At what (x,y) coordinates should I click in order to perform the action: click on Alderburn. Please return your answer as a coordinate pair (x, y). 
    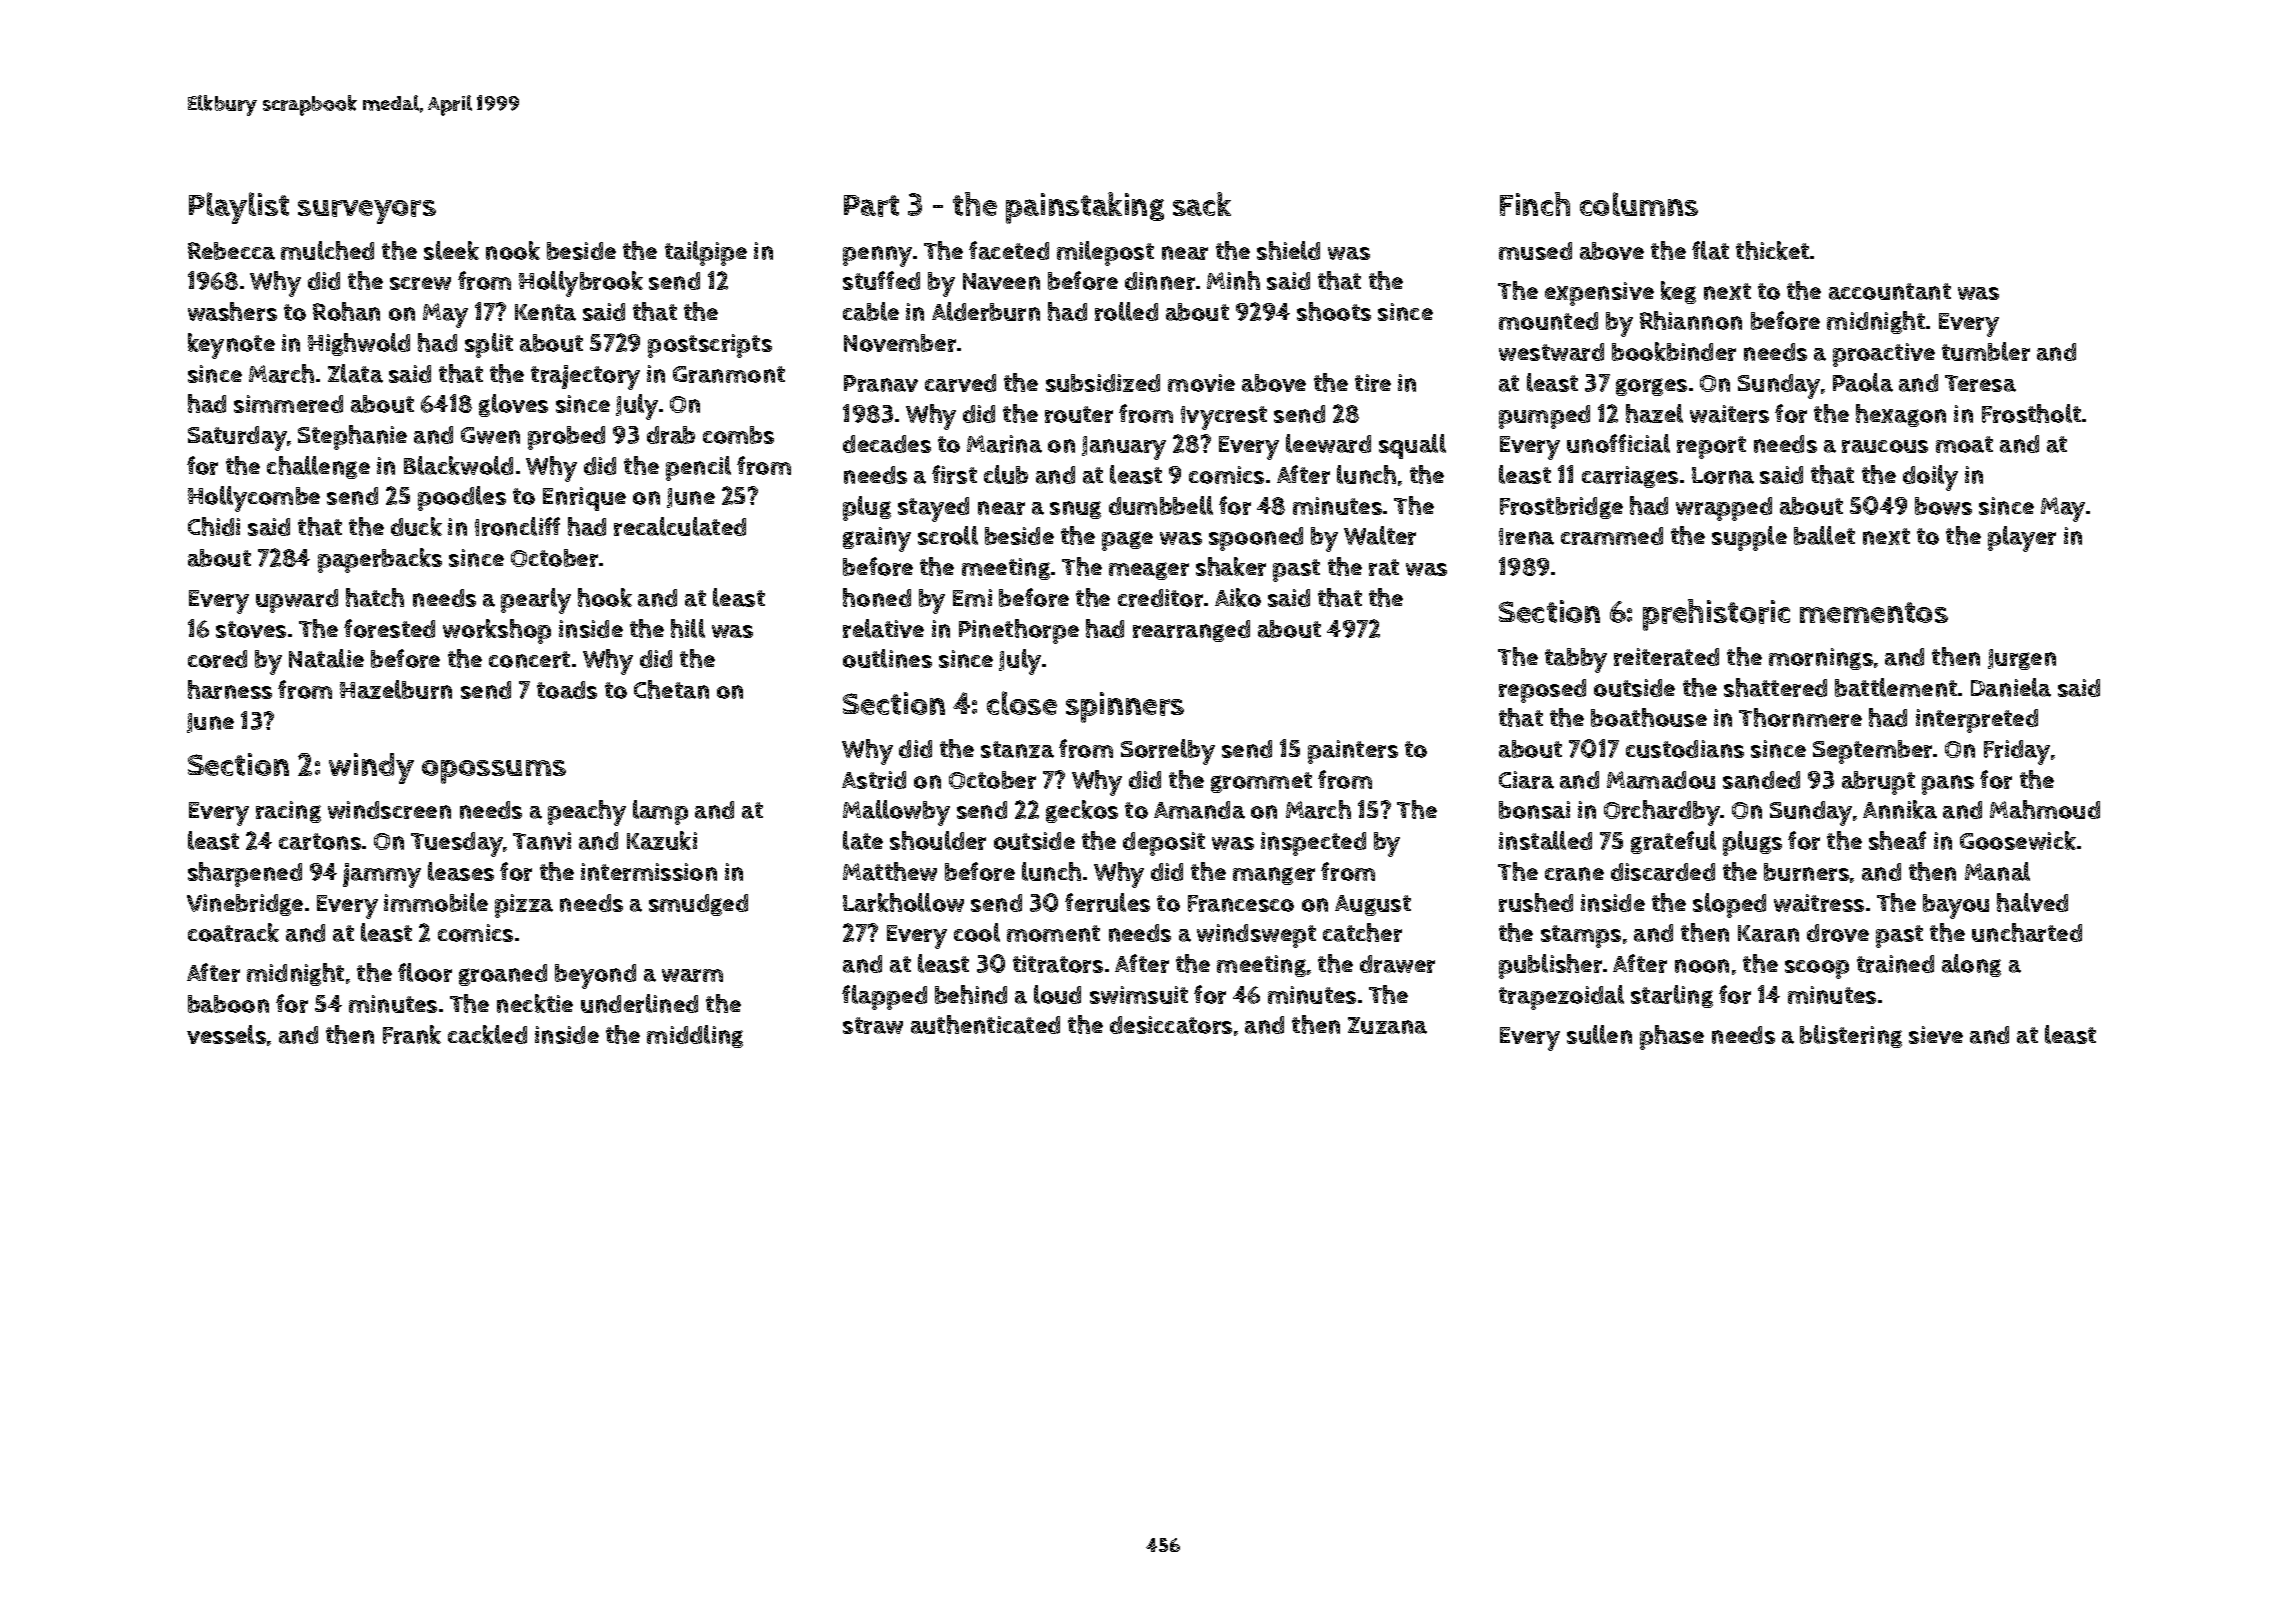
    Looking at the image, I should click on (986, 311).
